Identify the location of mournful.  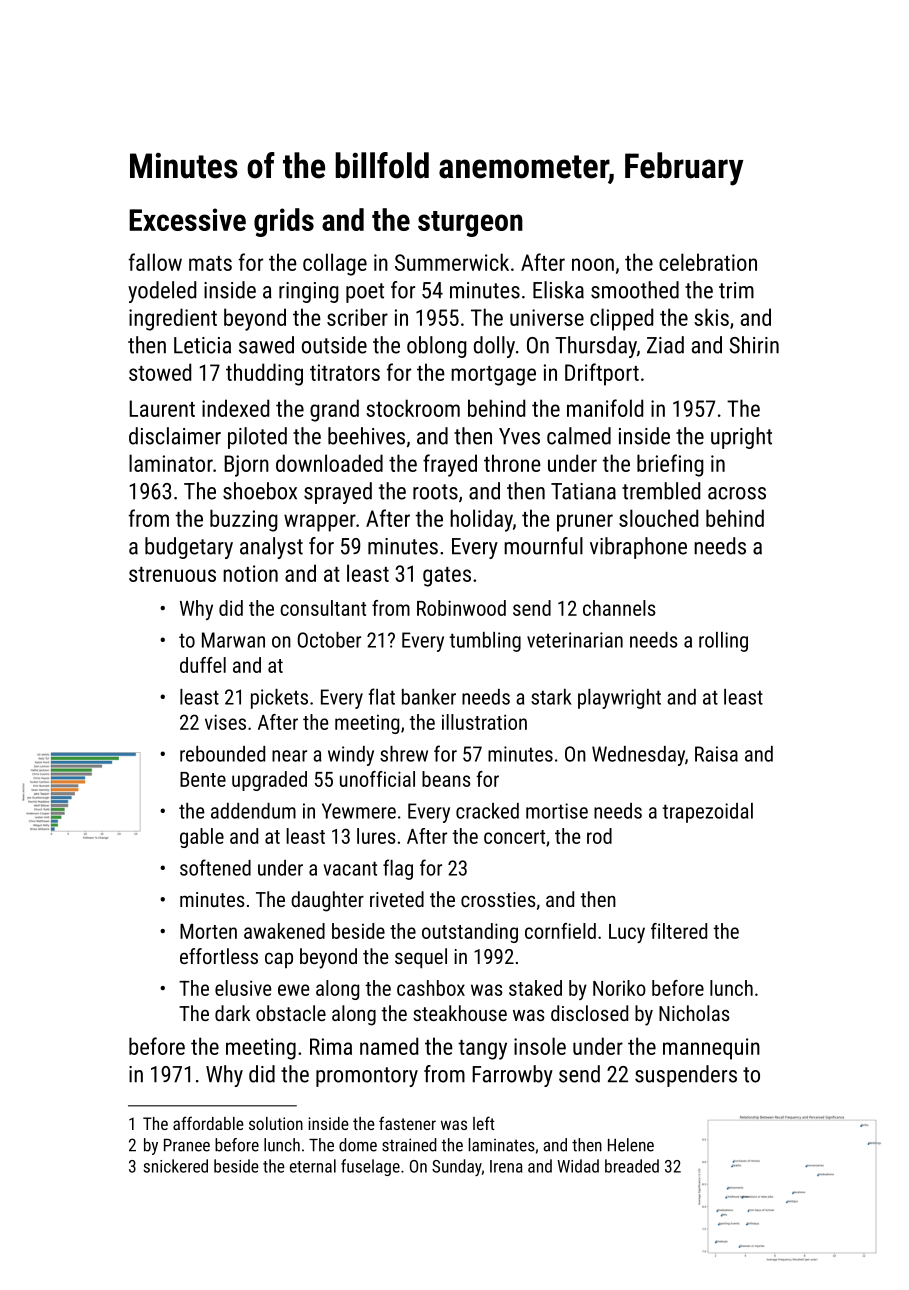
(543, 546).
